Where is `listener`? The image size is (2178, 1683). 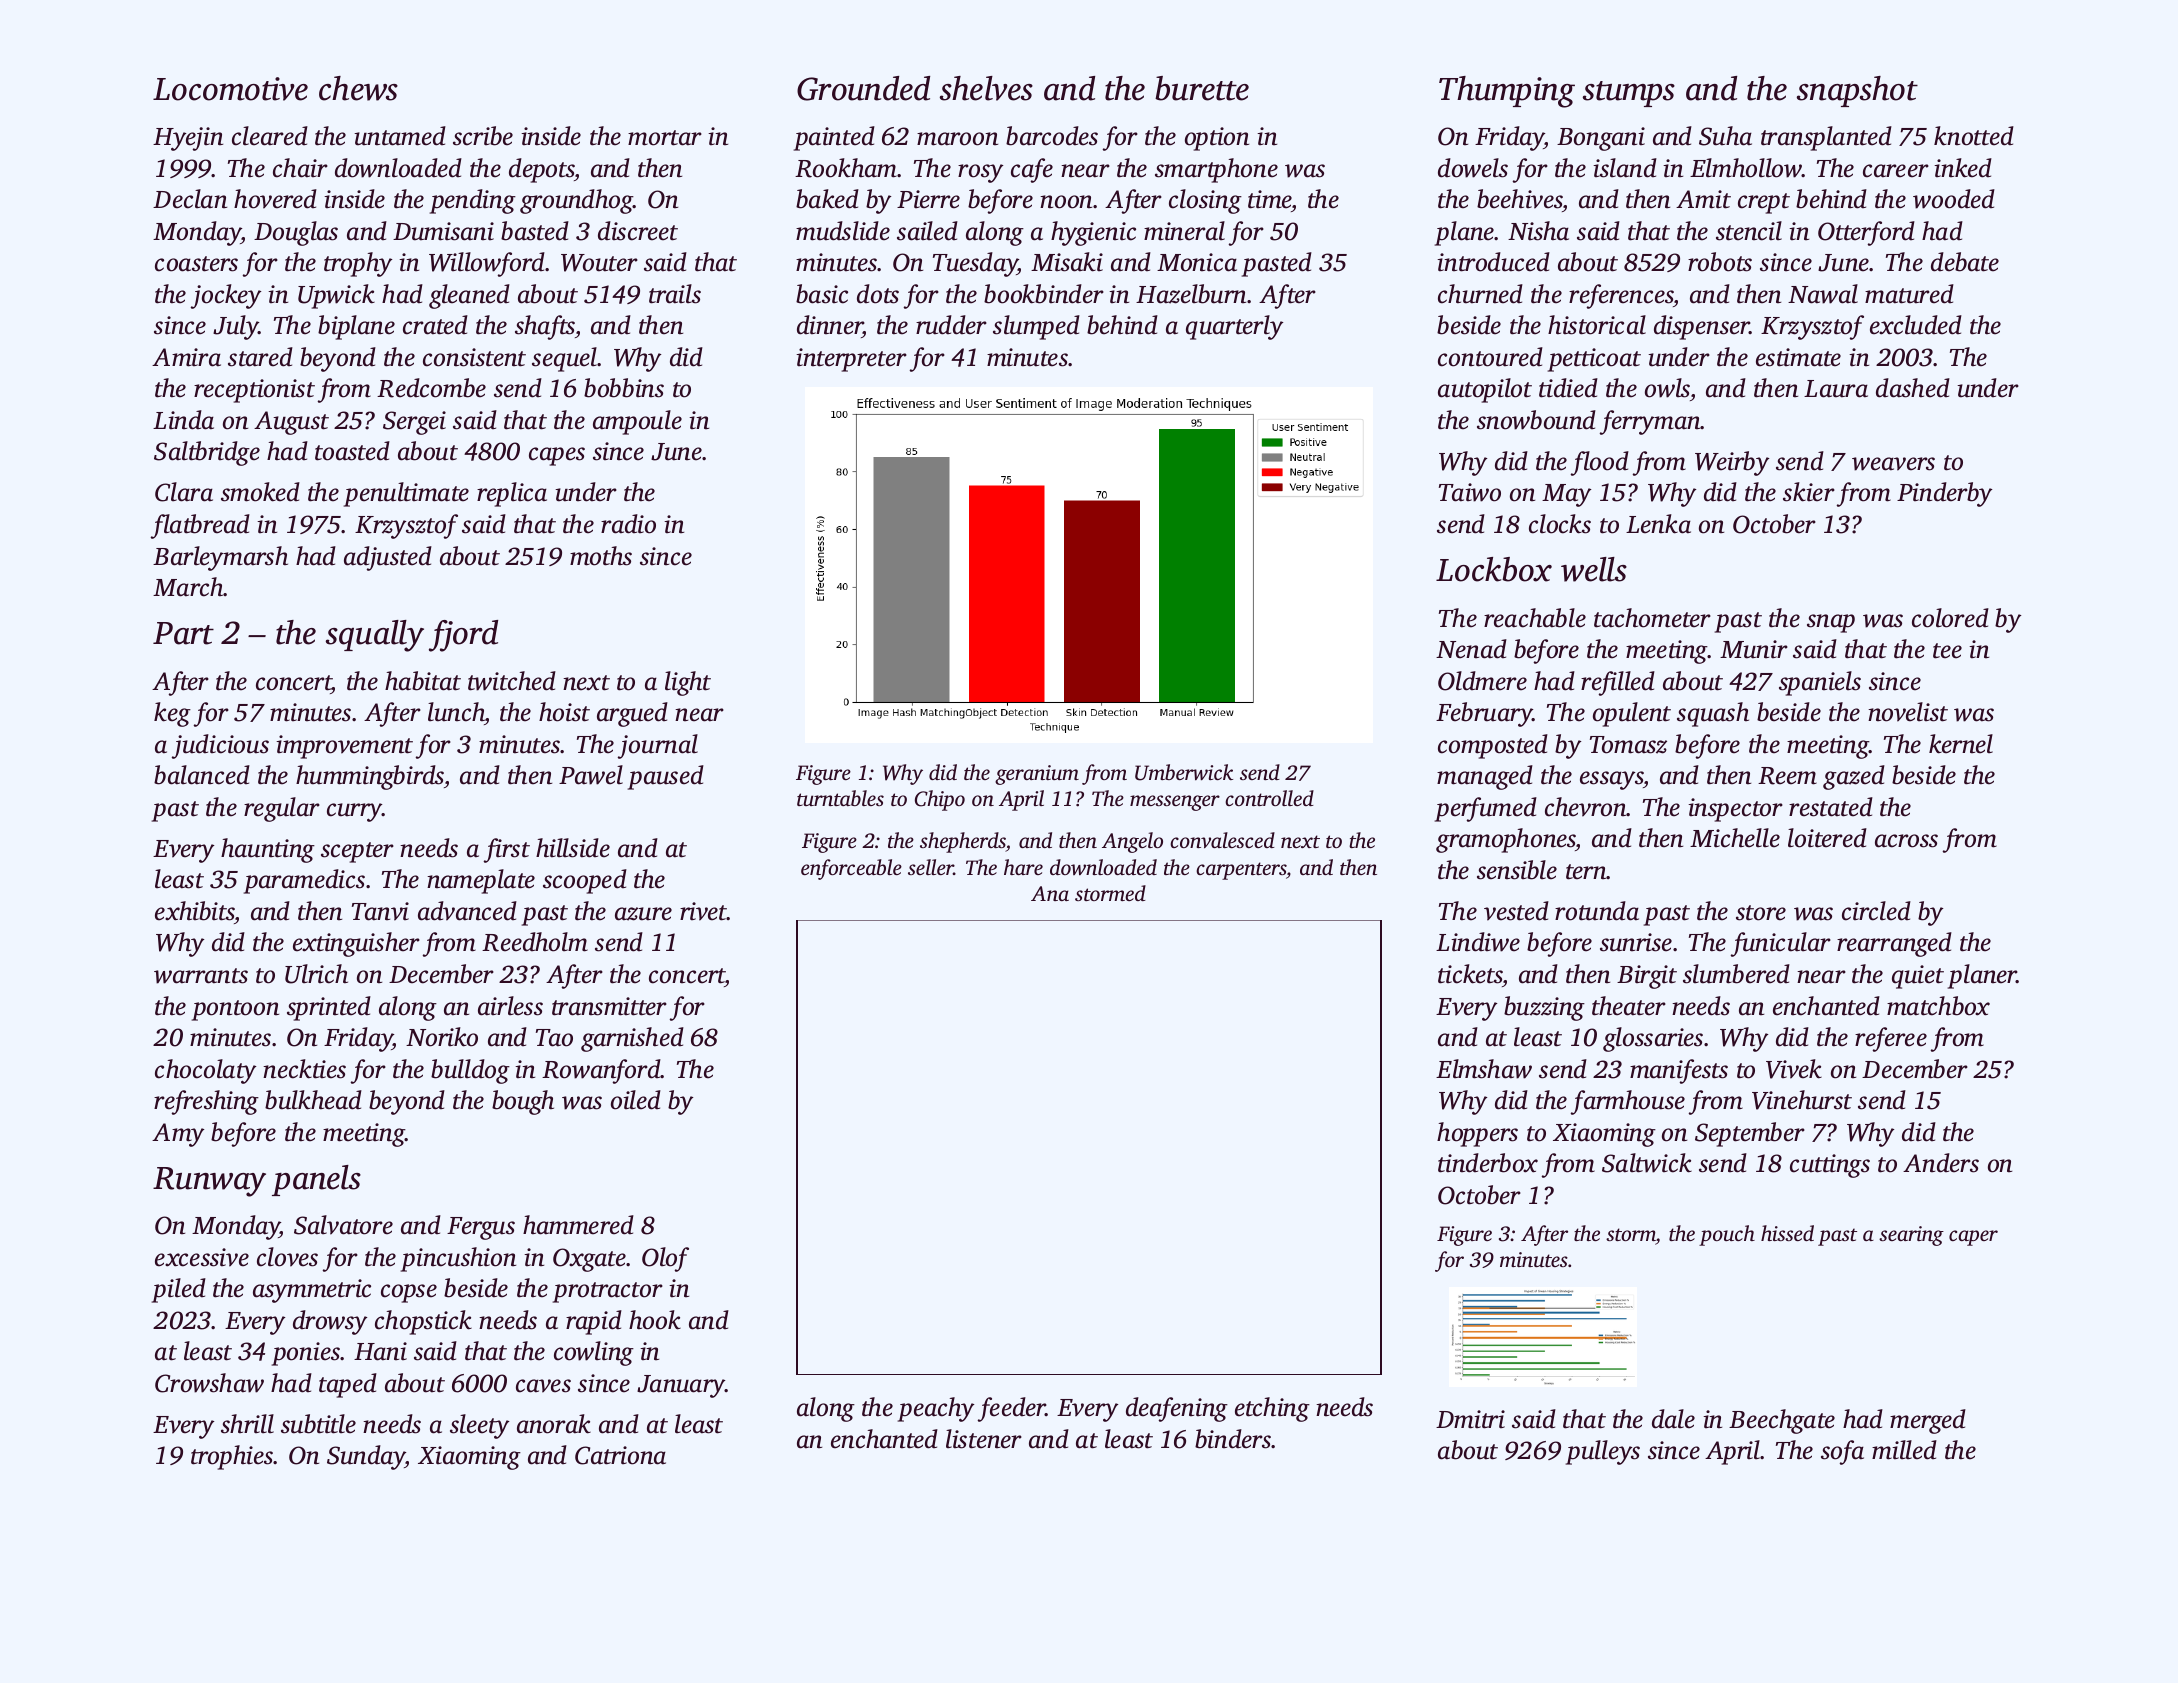 listener is located at coordinates (984, 1439).
